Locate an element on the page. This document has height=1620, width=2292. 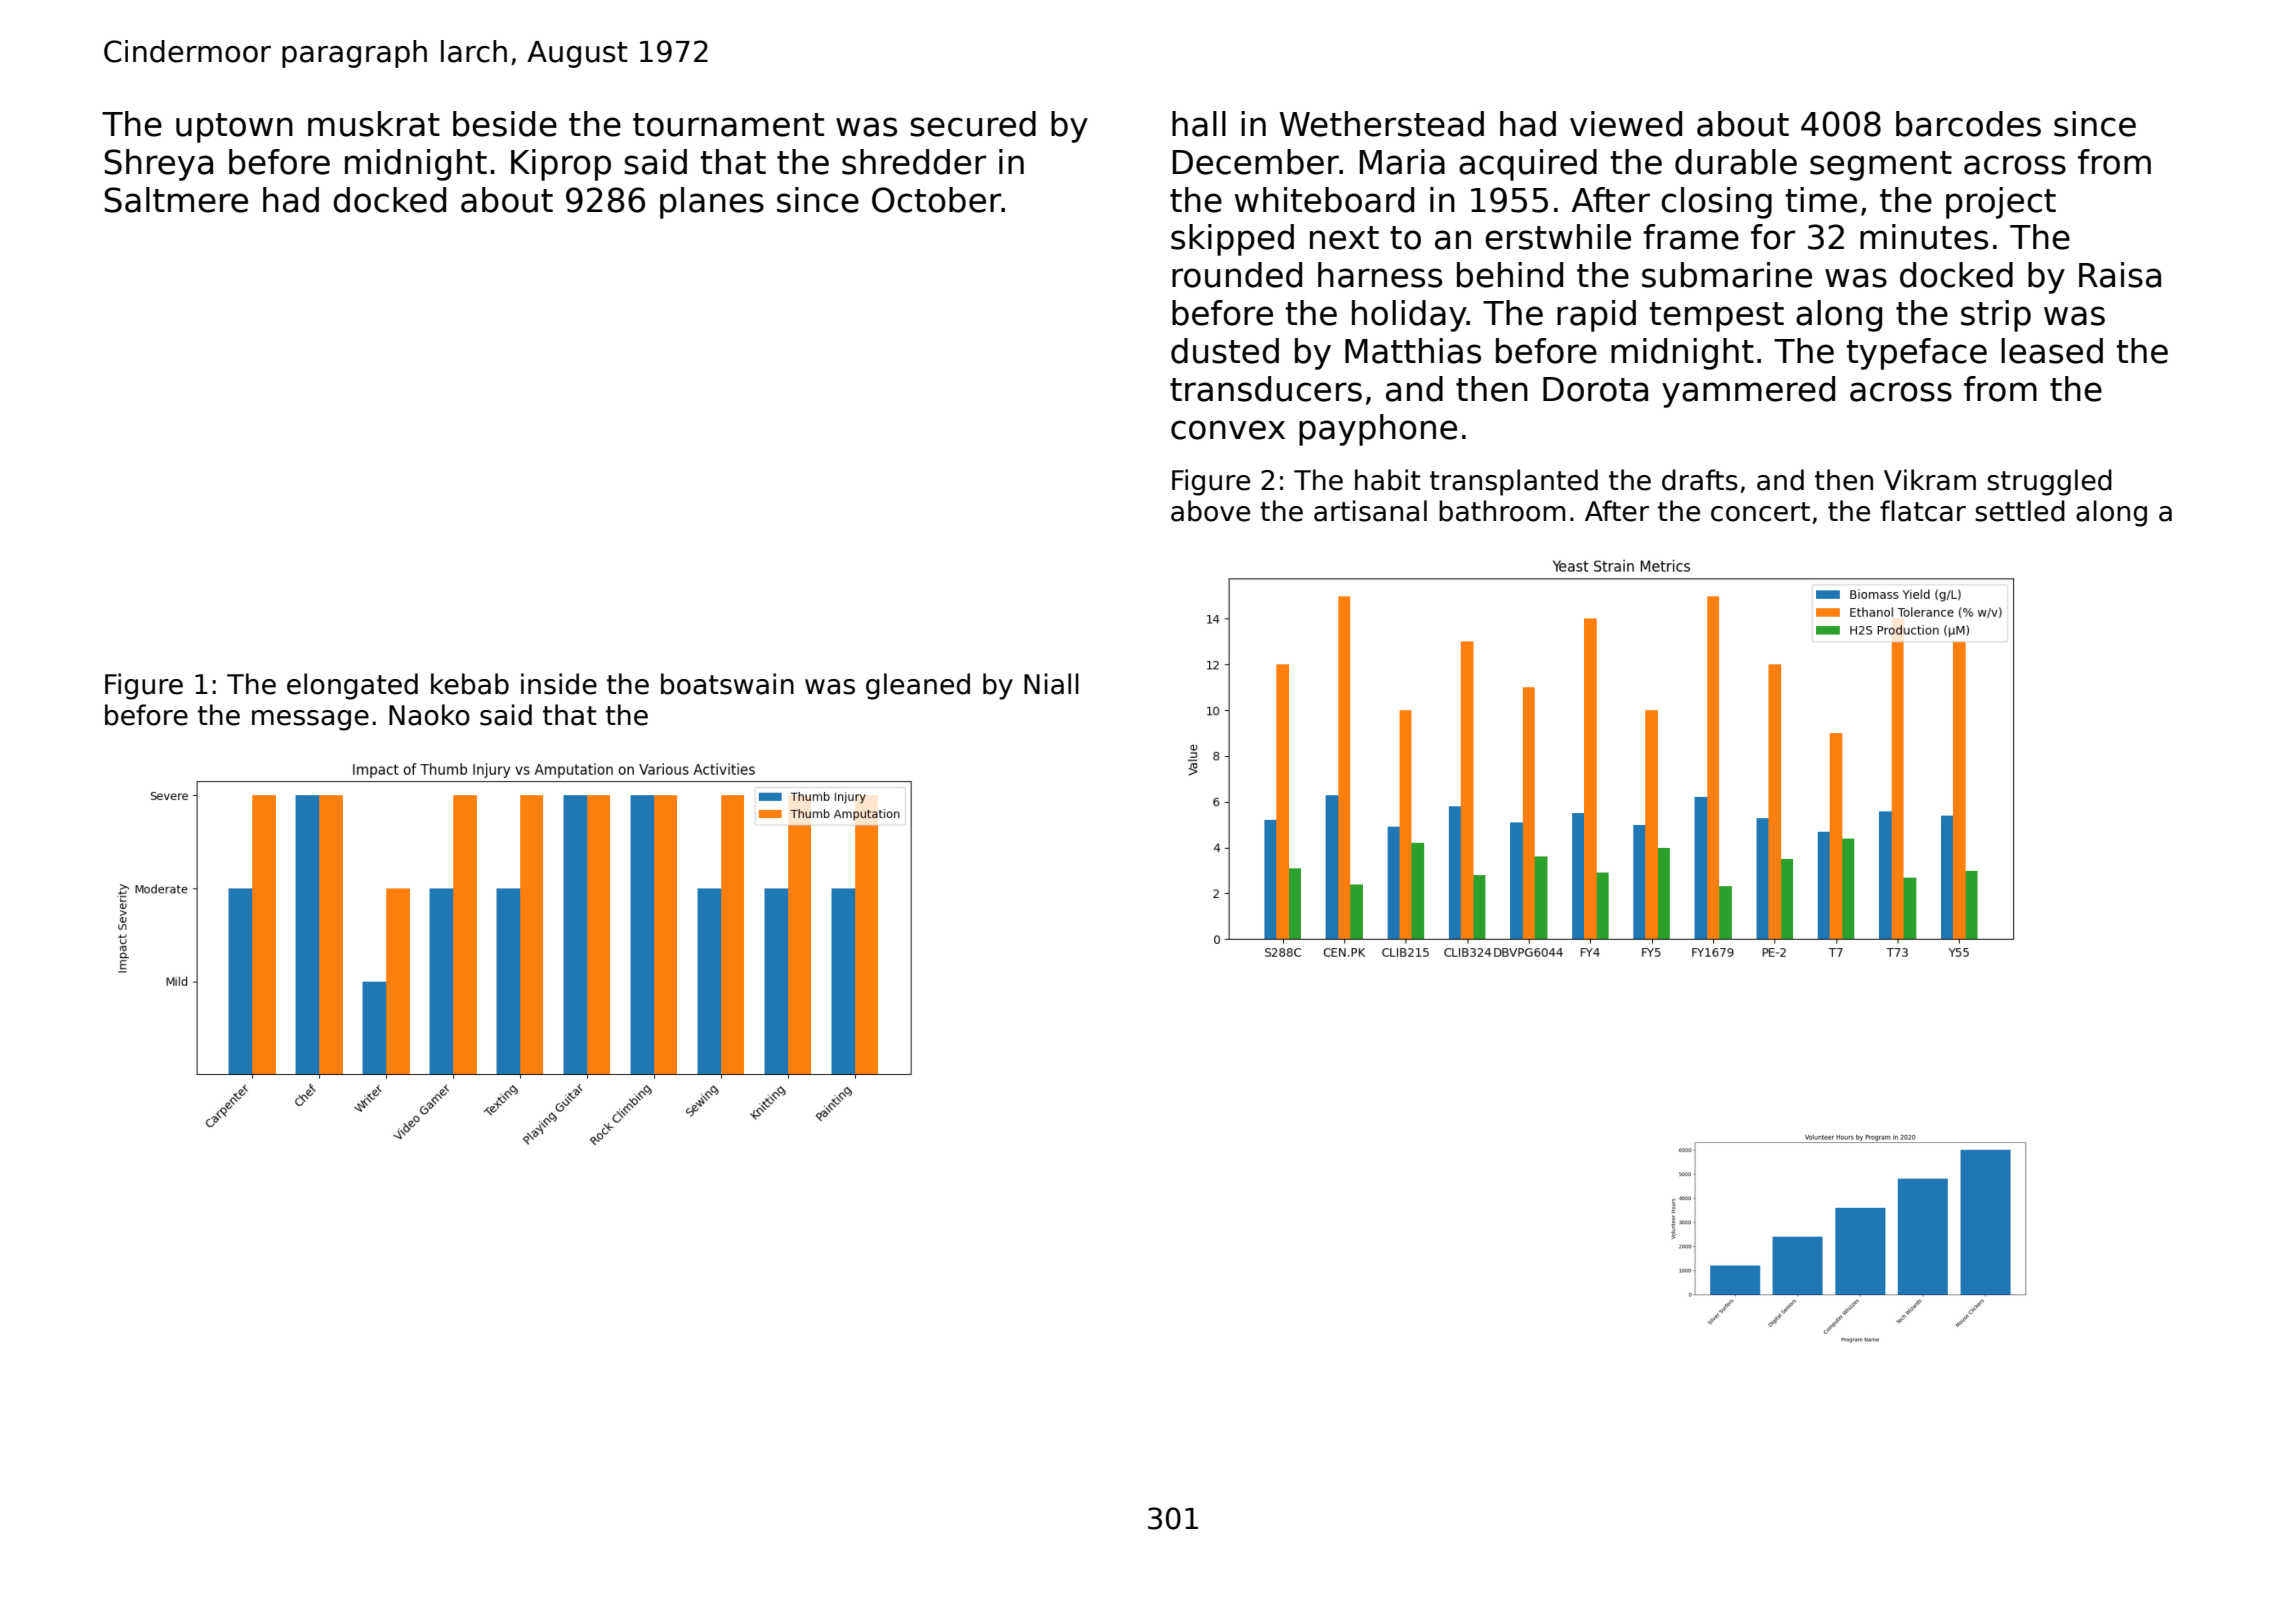
dusted is located at coordinates (1225, 351).
